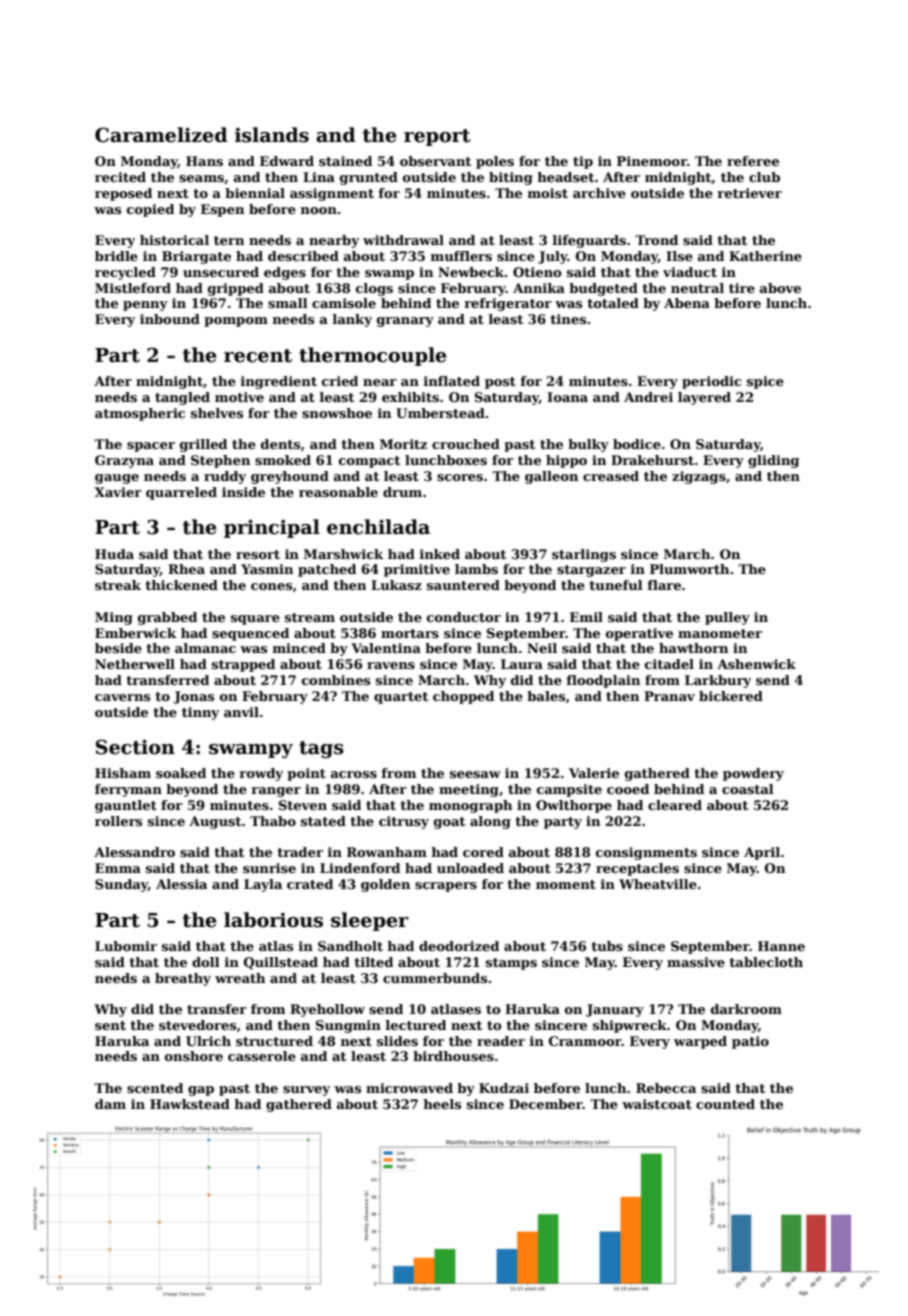 Image resolution: width=908 pixels, height=1316 pixels. What do you see at coordinates (504, 1088) in the image?
I see `Kudzai` at bounding box center [504, 1088].
